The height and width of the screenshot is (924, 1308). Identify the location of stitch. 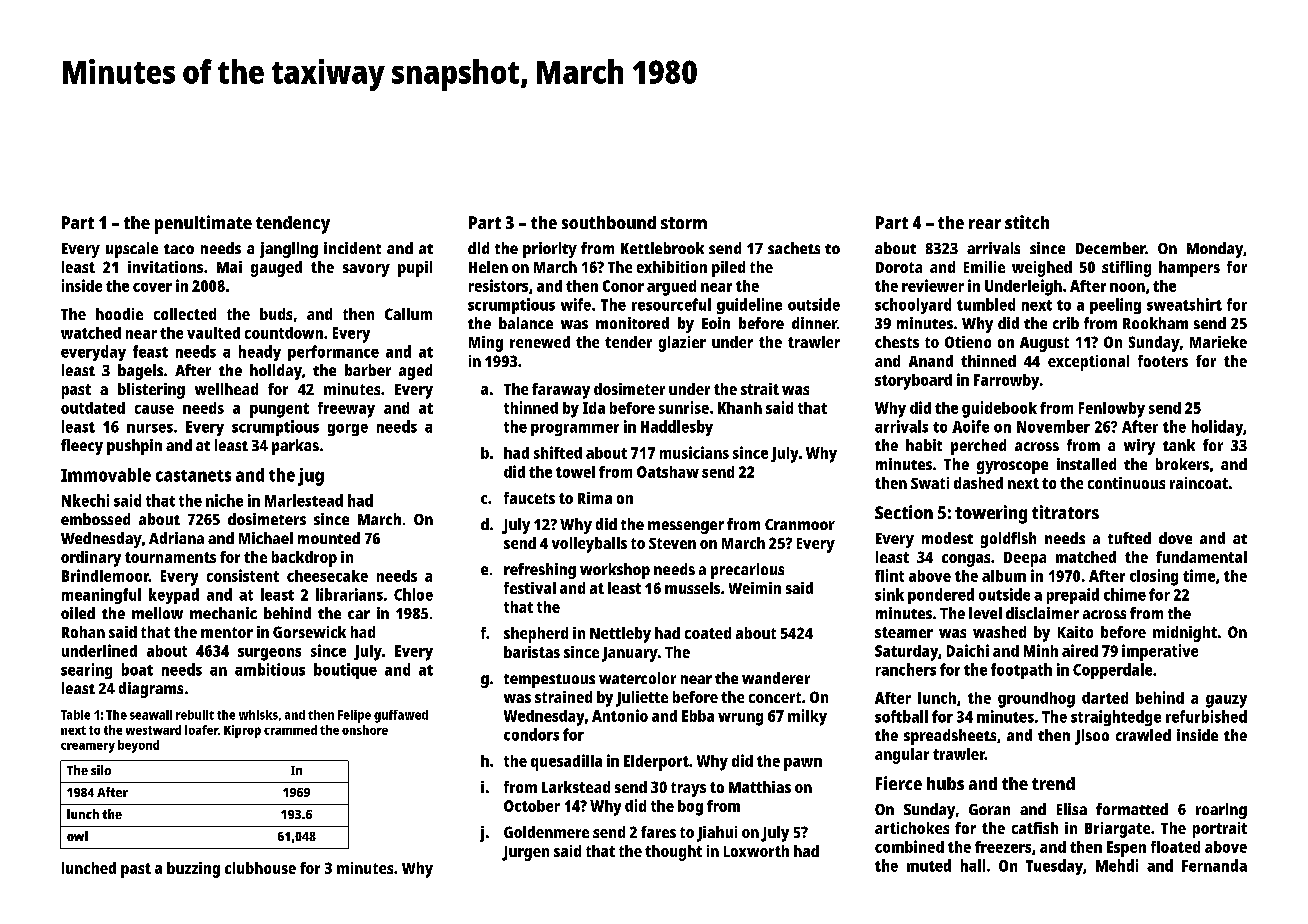
(1027, 222).
